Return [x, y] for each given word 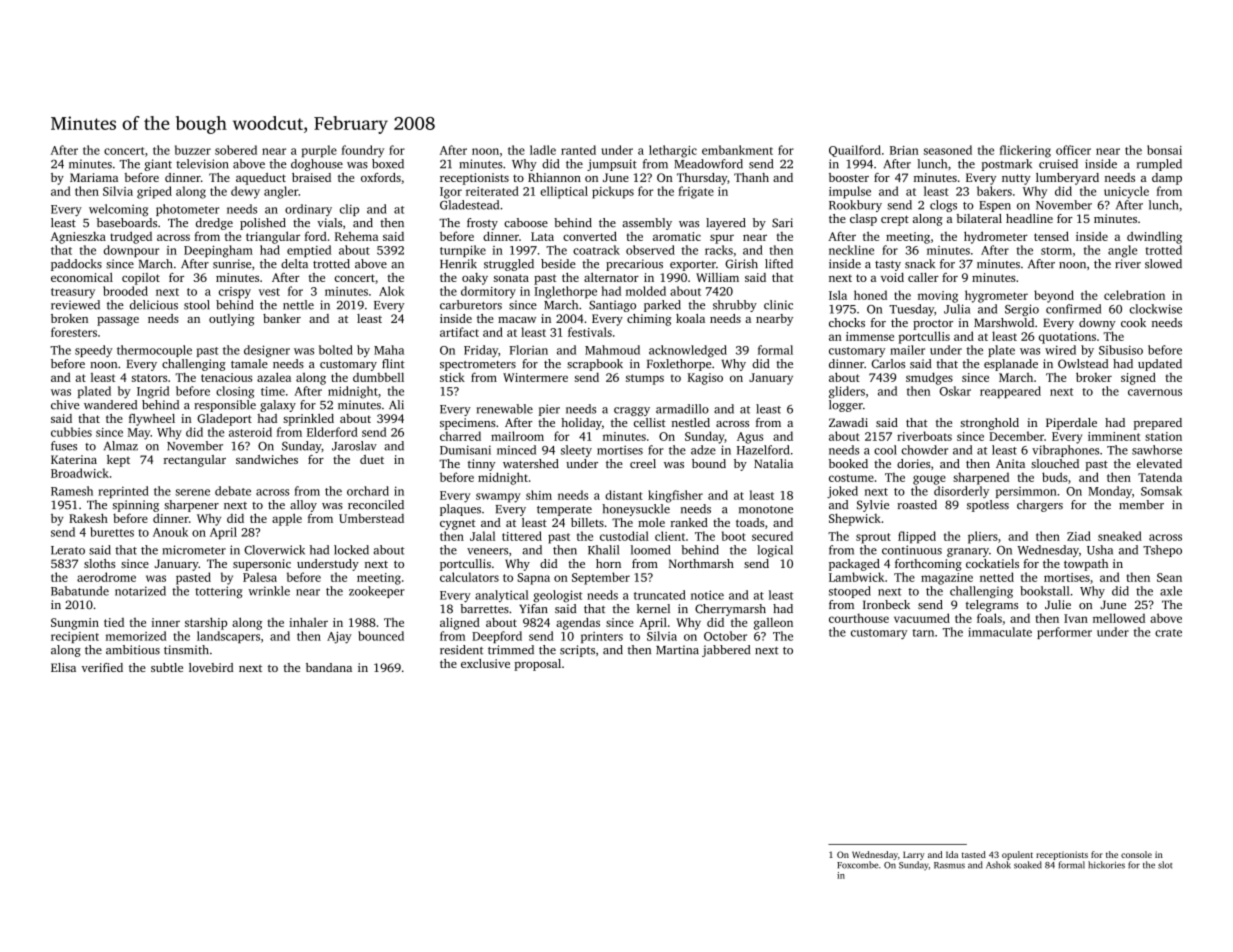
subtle [167, 667]
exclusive [485, 663]
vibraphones [1065, 451]
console [1136, 854]
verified [102, 667]
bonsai [1164, 150]
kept [118, 461]
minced [516, 450]
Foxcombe [857, 865]
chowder [925, 450]
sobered [236, 150]
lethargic [673, 151]
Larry [914, 855]
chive [65, 405]
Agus [750, 438]
